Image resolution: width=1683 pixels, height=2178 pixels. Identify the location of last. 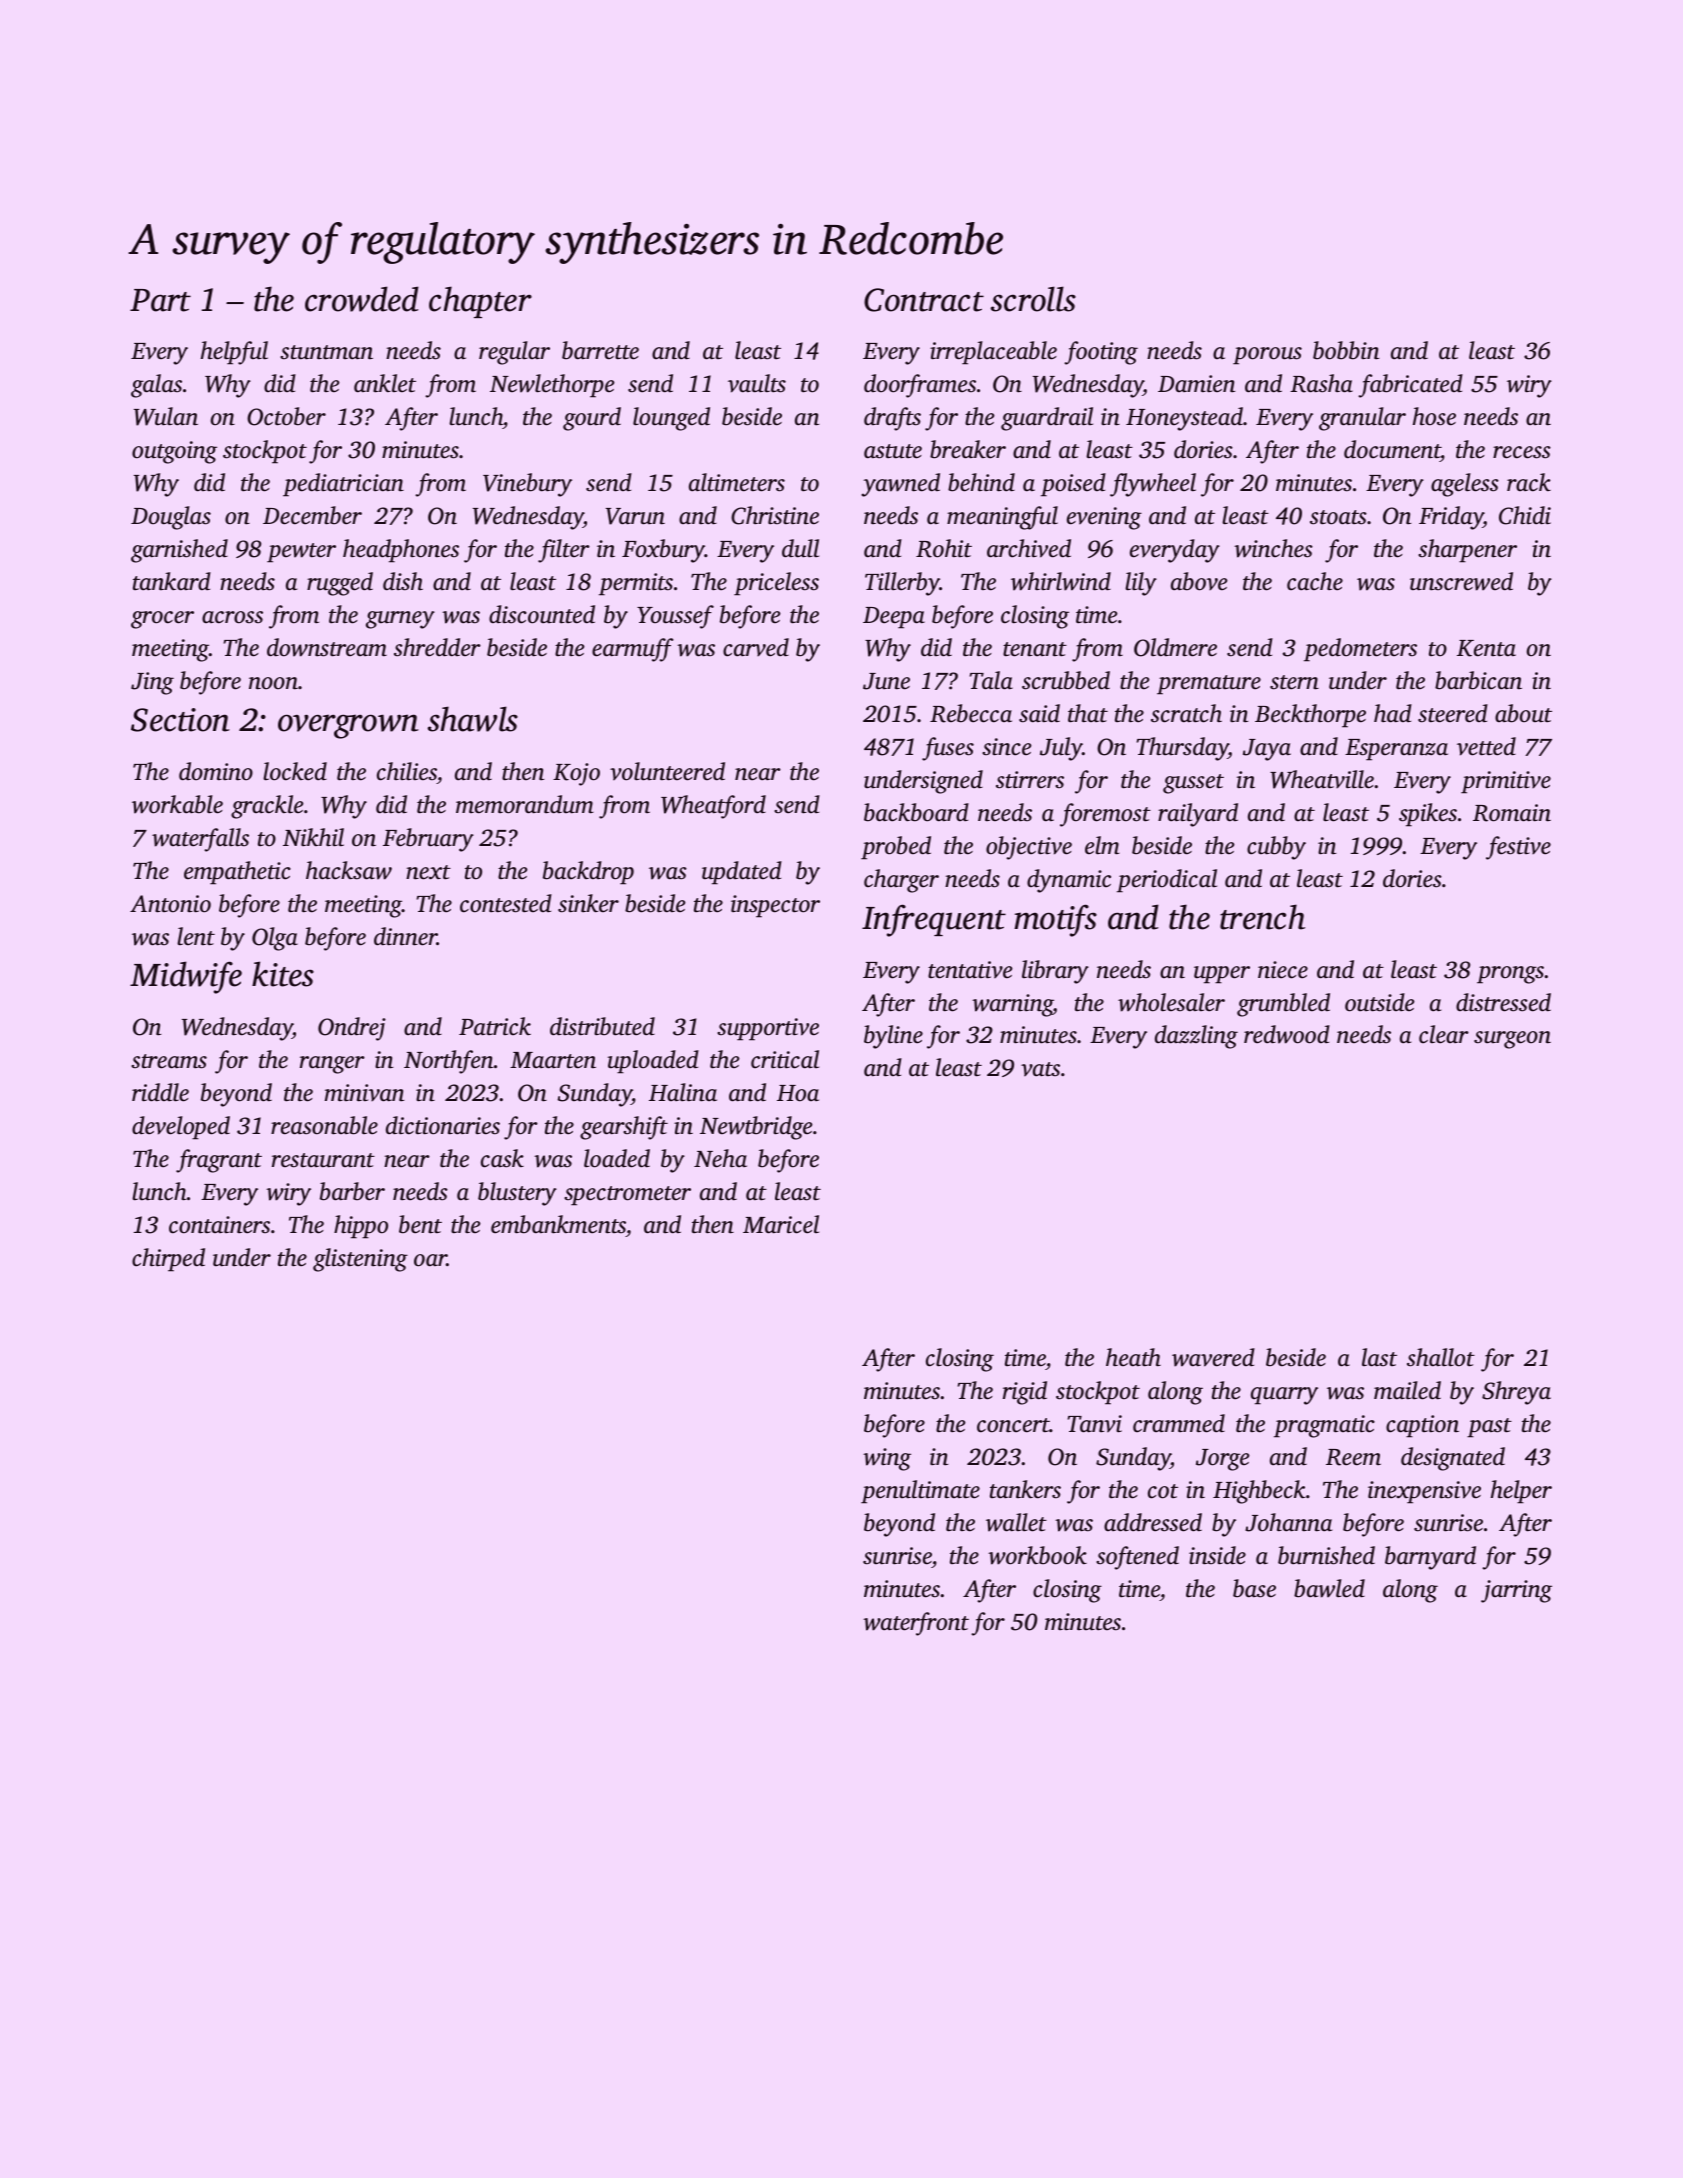
(1379, 1357).
